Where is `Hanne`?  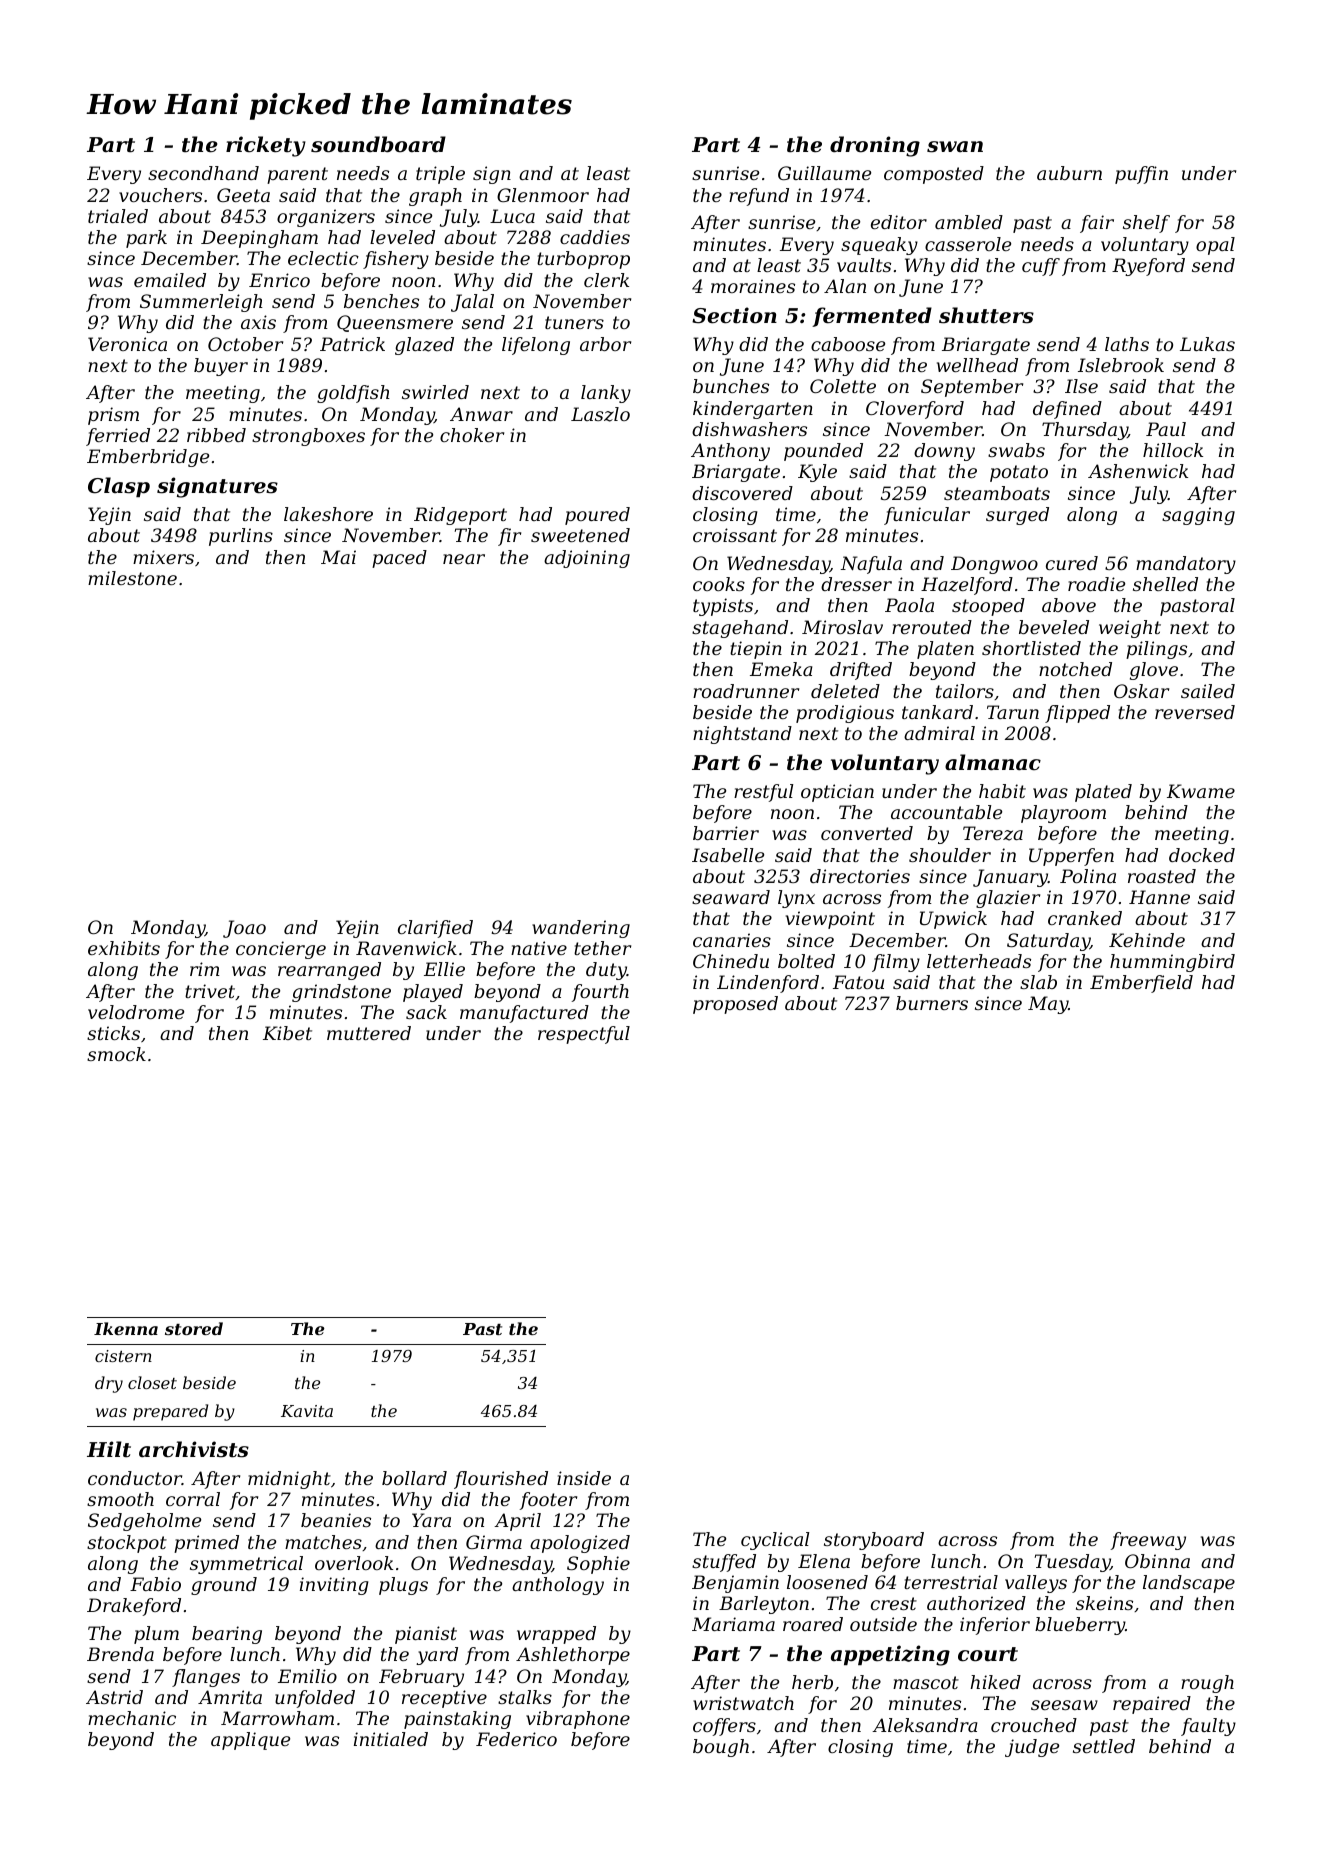
Hanne is located at coordinates (1159, 897).
